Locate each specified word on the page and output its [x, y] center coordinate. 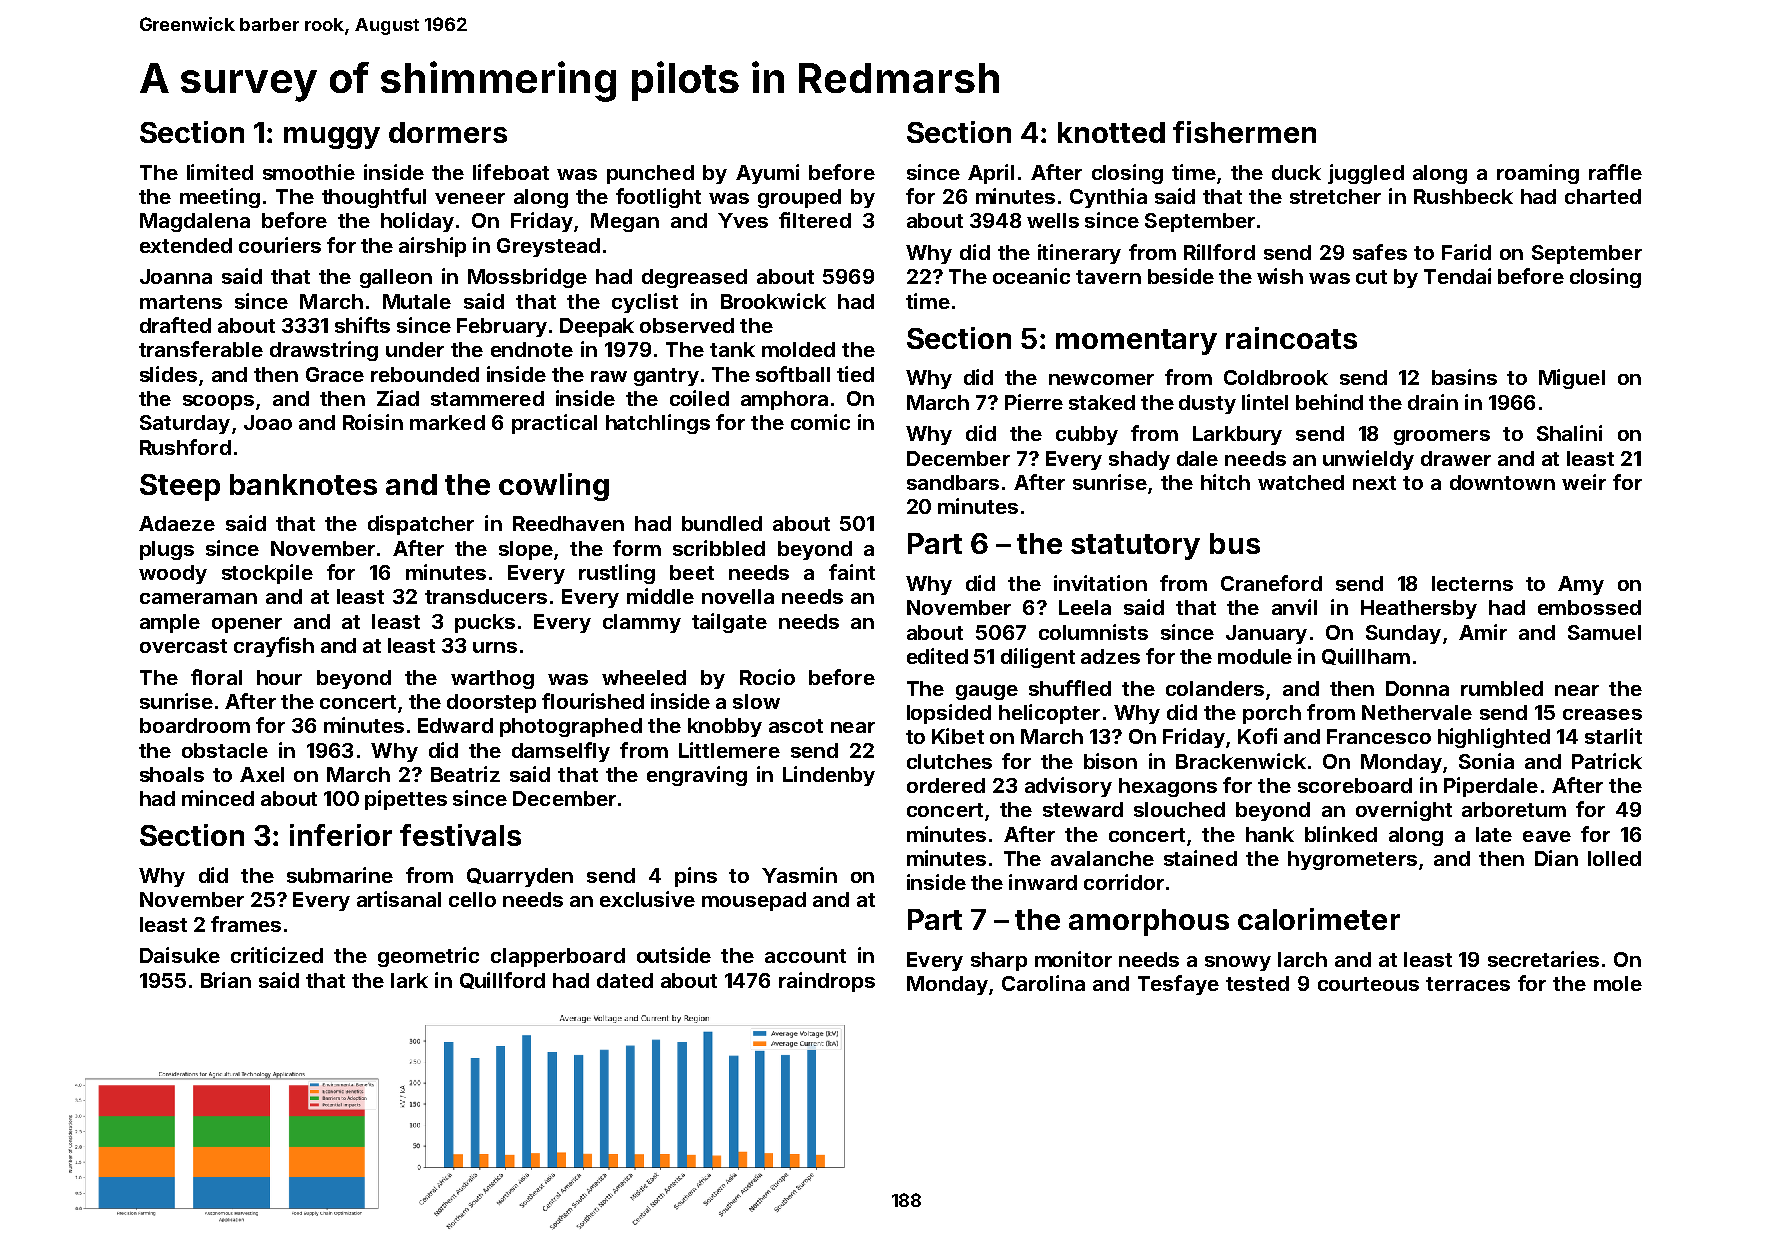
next [1374, 483]
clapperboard [558, 957]
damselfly [561, 752]
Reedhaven [568, 523]
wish [1280, 276]
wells [1053, 220]
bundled [722, 523]
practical [554, 424]
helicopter [1049, 714]
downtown [1502, 482]
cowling [554, 487]
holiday [417, 222]
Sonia [1486, 761]
